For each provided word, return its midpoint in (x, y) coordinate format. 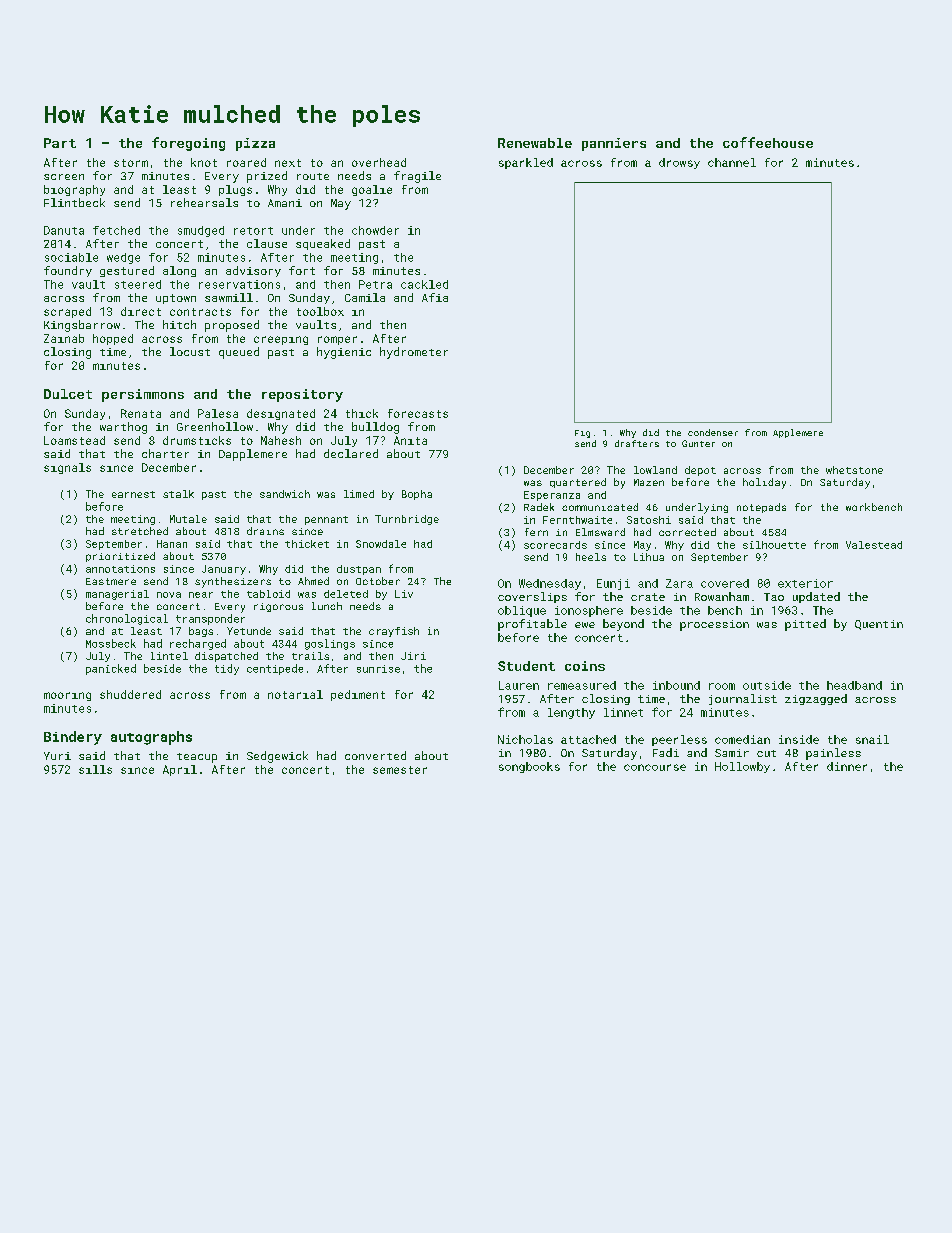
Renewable (535, 143)
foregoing (188, 144)
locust (190, 351)
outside (767, 685)
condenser (713, 432)
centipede (275, 669)
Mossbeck (111, 643)
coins (585, 666)
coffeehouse (768, 142)
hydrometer (414, 353)
